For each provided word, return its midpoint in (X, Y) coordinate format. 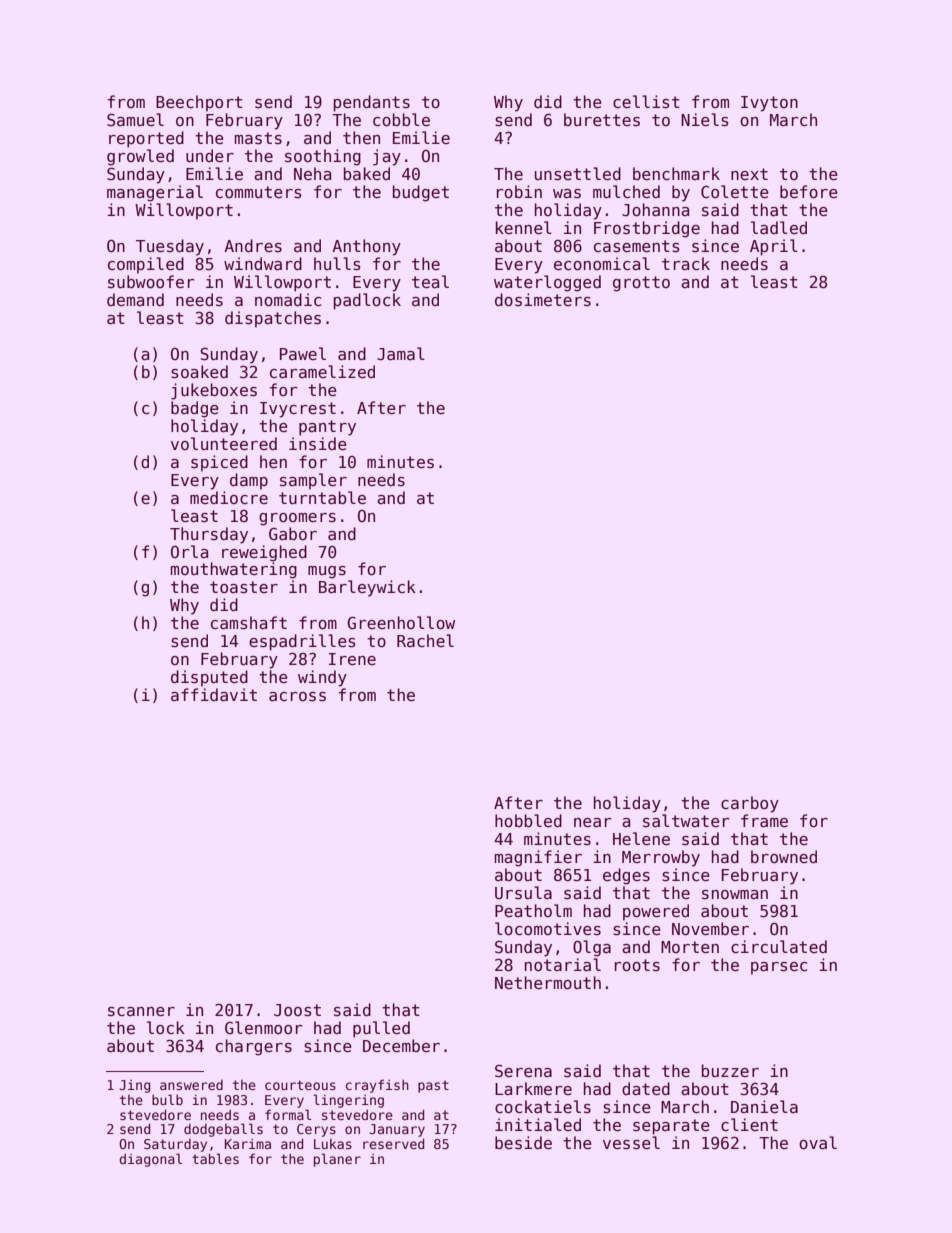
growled (140, 157)
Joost (297, 1010)
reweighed (264, 553)
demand (135, 299)
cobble (401, 120)
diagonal (150, 1160)
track (686, 263)
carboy (750, 804)
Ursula (523, 893)
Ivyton (769, 104)
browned (784, 856)
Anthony (366, 247)
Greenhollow (401, 623)
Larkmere (533, 1088)
